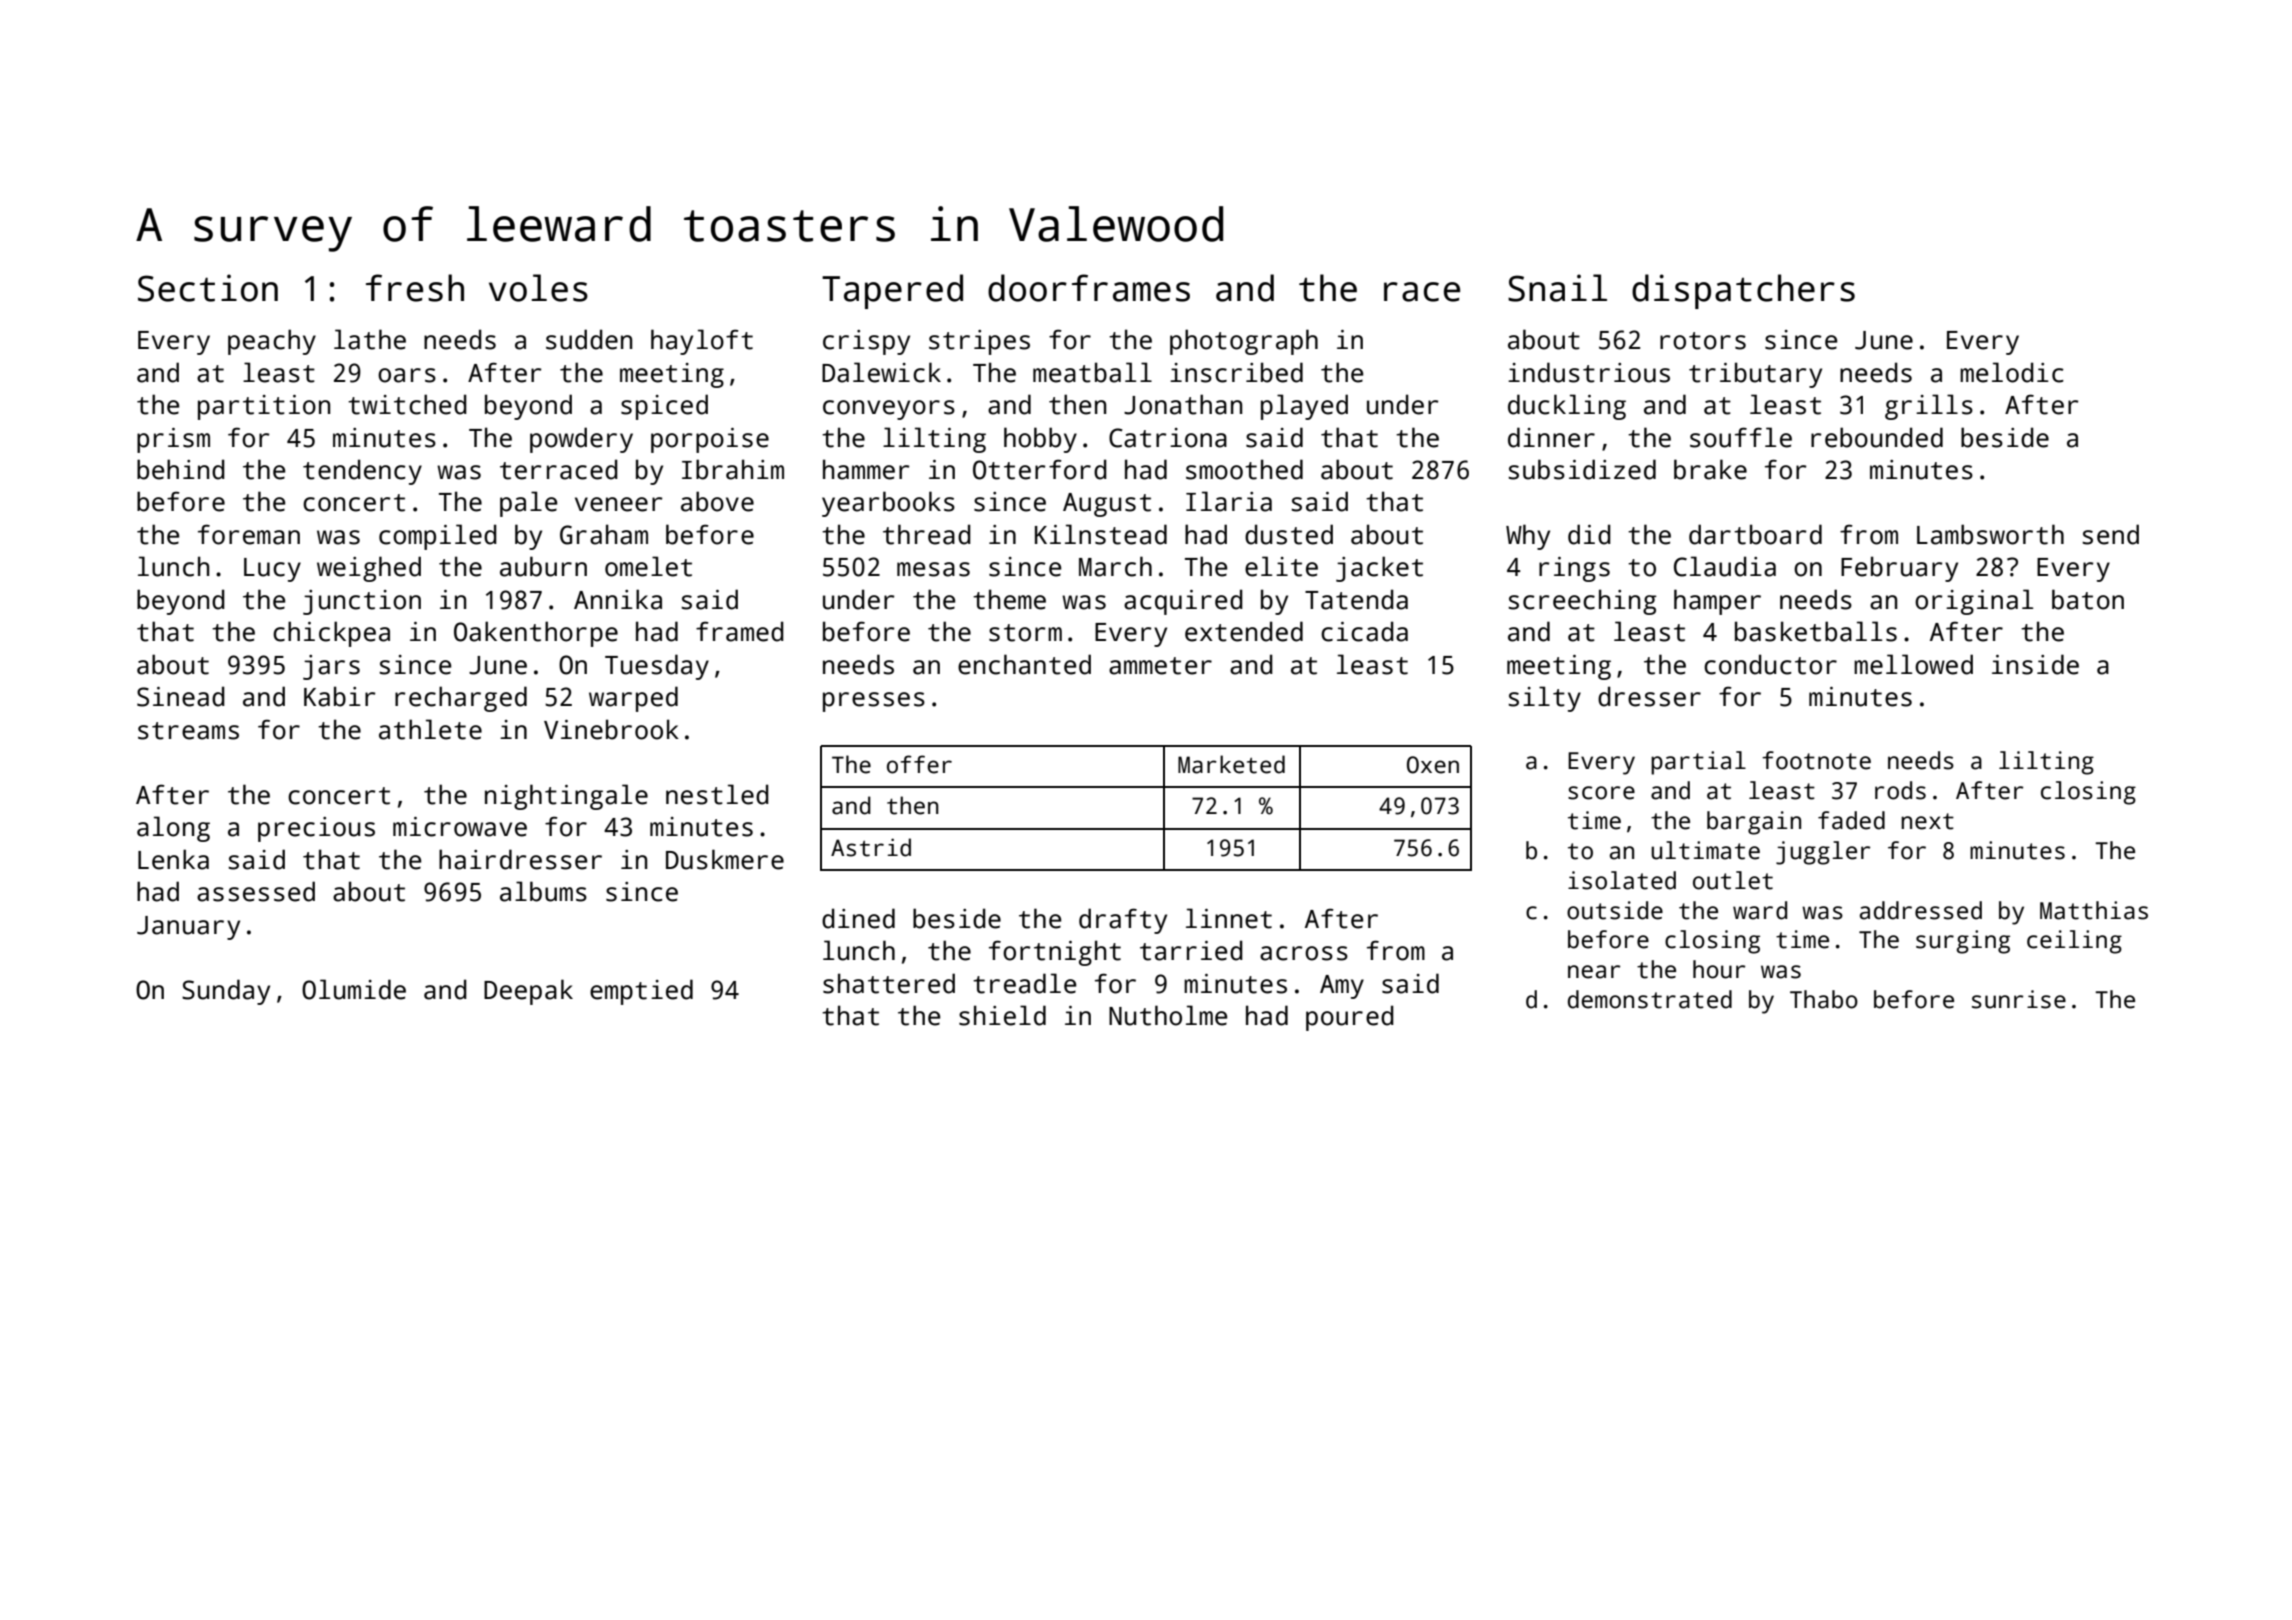 This screenshot has height=1620, width=2292. Describe the element at coordinates (538, 288) in the screenshot. I see `voles` at that location.
